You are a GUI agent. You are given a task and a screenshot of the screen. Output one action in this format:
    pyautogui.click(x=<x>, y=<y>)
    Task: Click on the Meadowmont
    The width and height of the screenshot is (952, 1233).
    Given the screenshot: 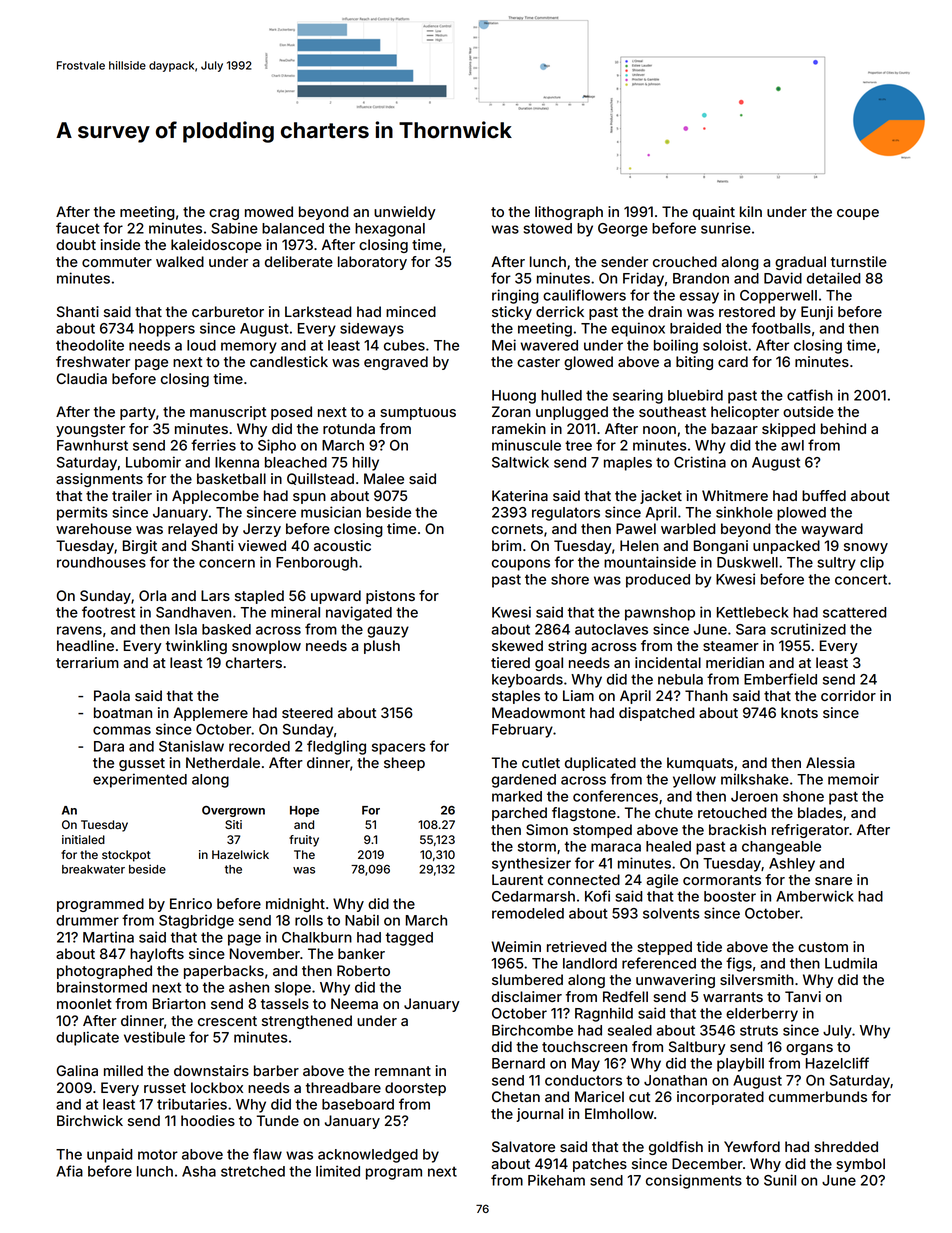 What is the action you would take?
    pyautogui.click(x=538, y=712)
